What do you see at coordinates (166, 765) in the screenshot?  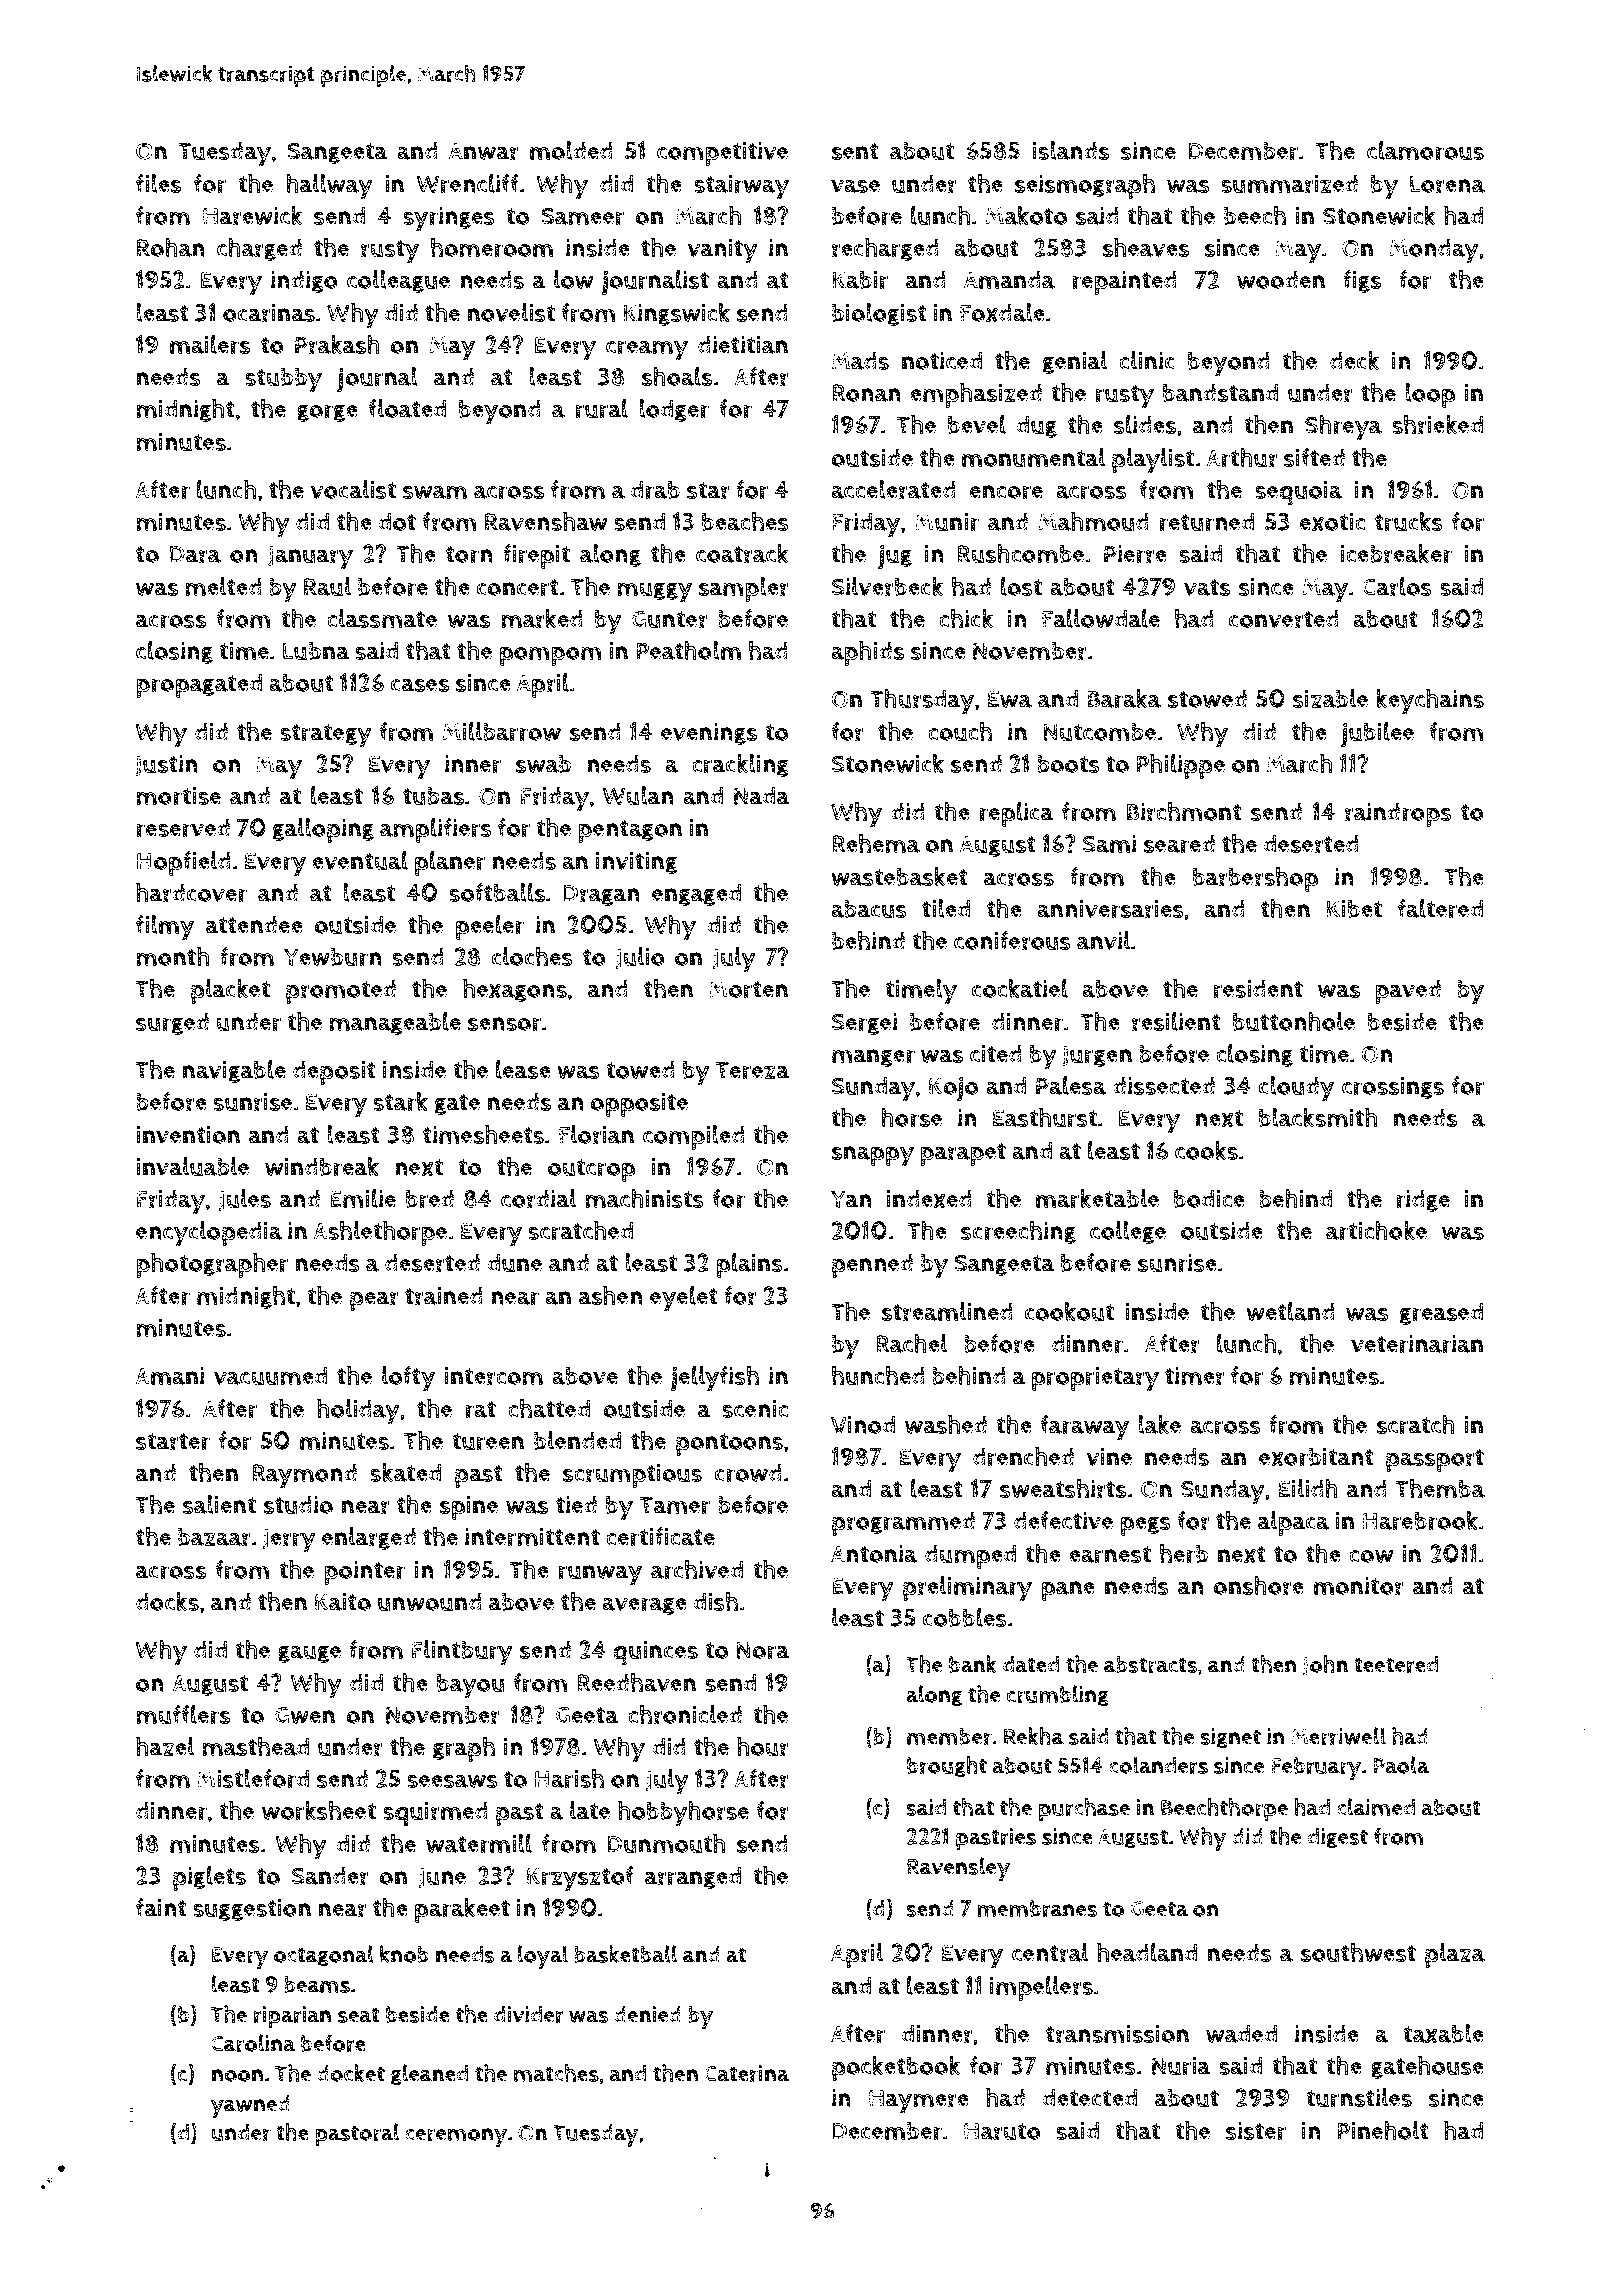 I see `Justin` at bounding box center [166, 765].
